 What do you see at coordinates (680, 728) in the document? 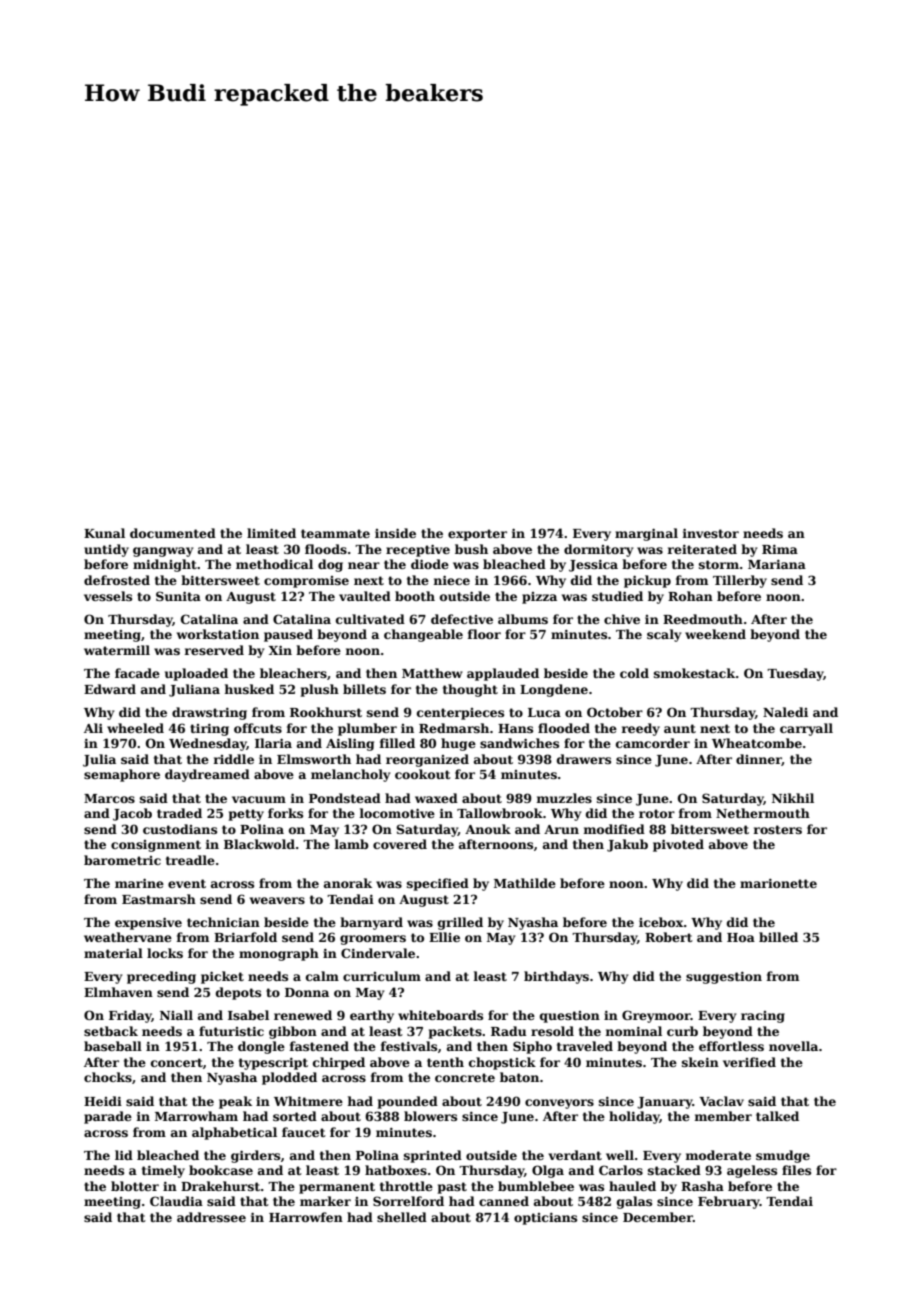
I see `aunt` at bounding box center [680, 728].
